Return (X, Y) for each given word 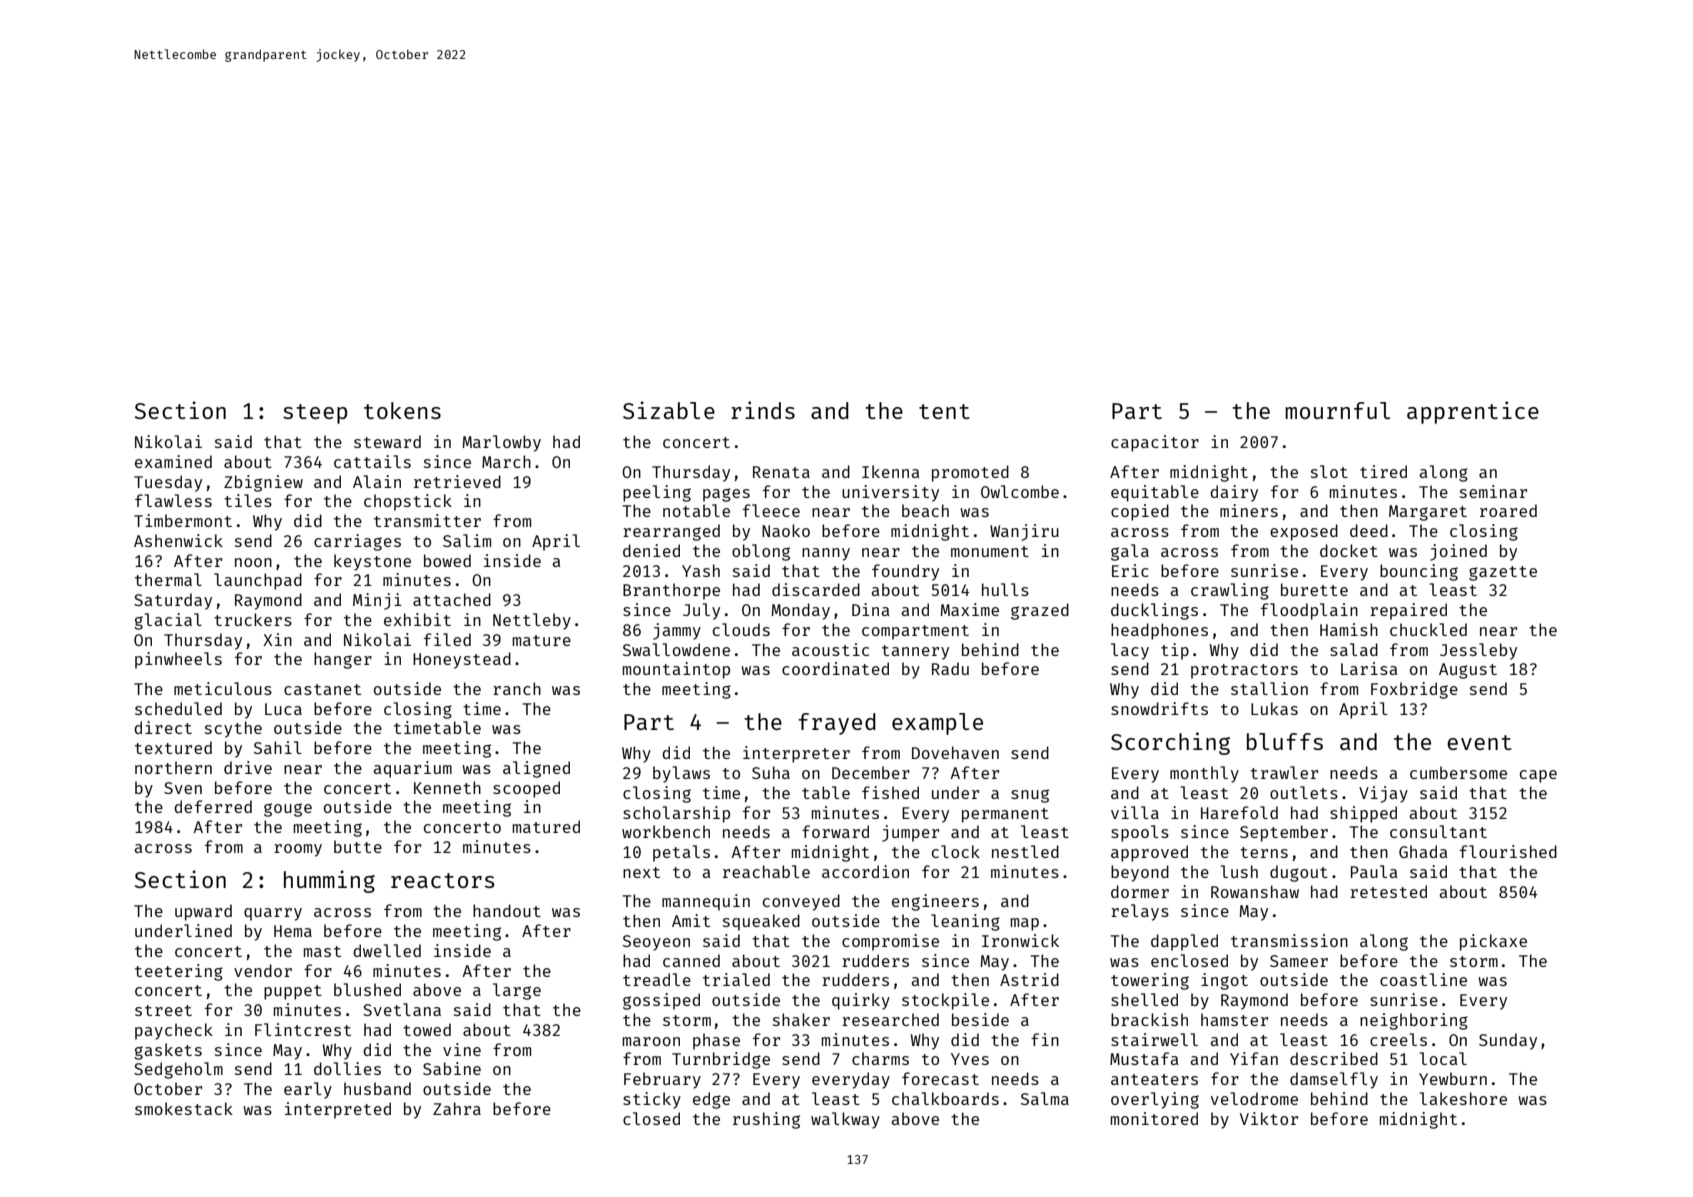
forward (835, 831)
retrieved (457, 481)
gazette (1503, 573)
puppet (293, 992)
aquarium (412, 769)
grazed (1040, 611)
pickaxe (1493, 942)
